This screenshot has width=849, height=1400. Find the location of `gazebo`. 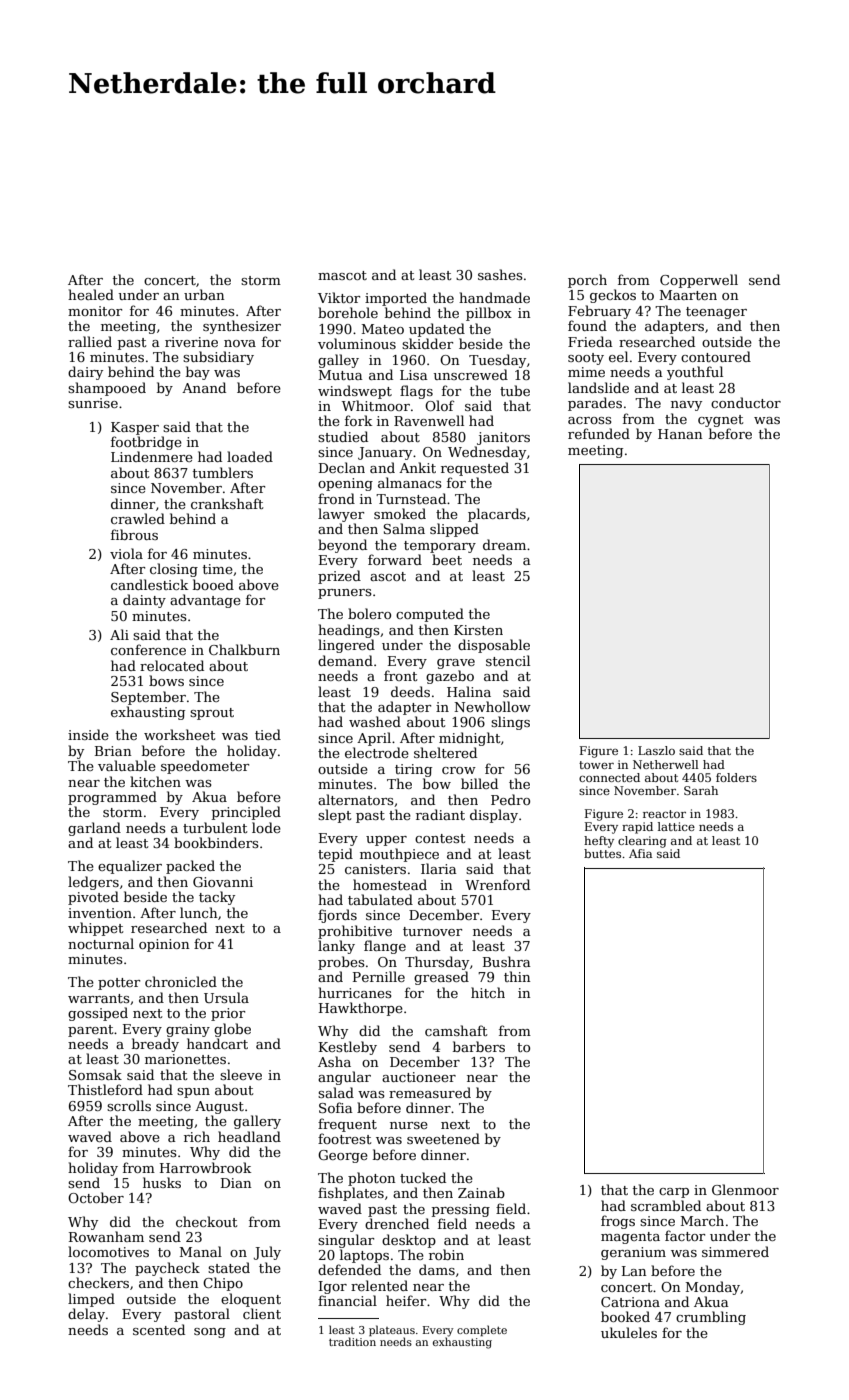

gazebo is located at coordinates (450, 677).
